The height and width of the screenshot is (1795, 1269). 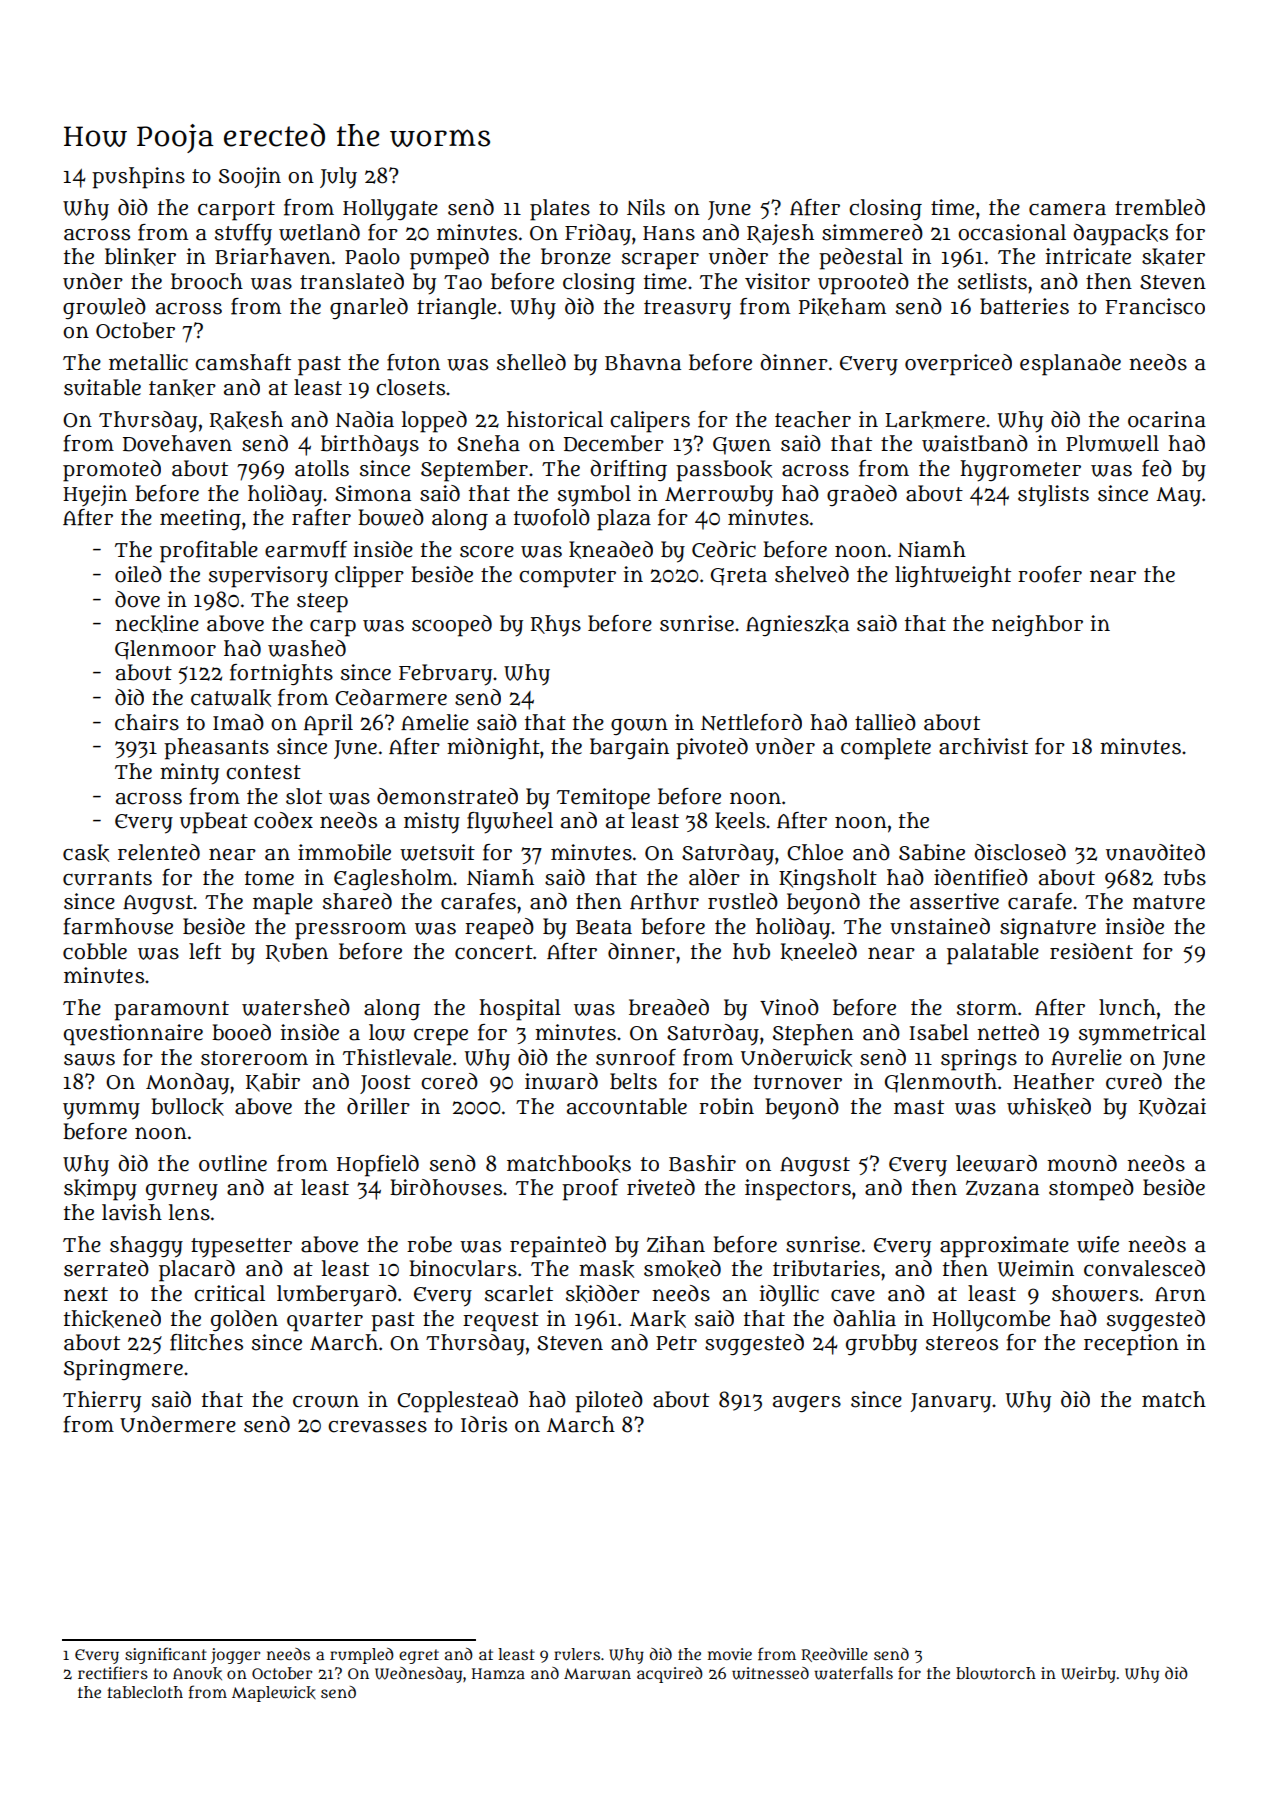 I want to click on oiled, so click(x=138, y=574).
